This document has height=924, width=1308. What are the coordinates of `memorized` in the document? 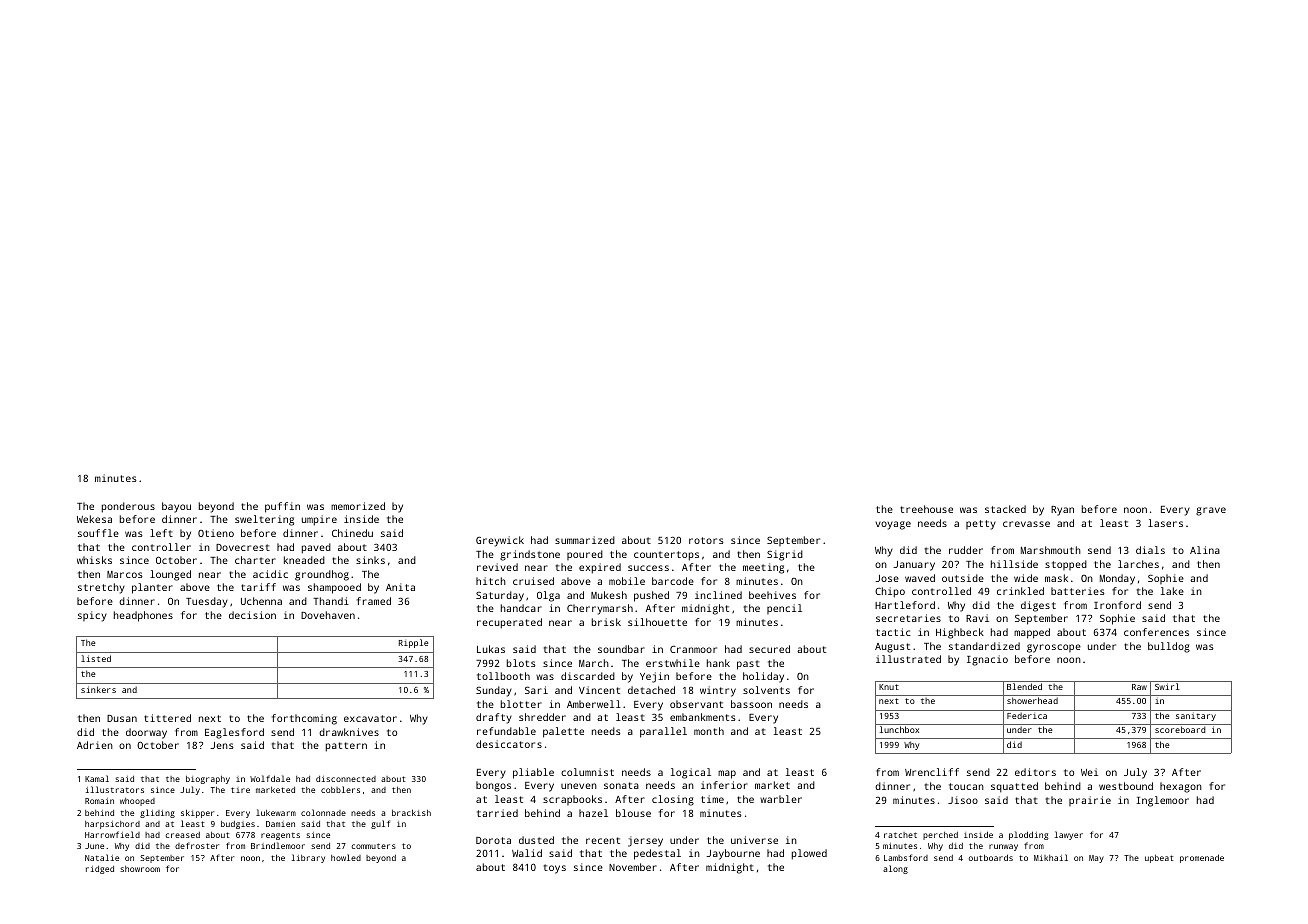 It's located at (358, 506).
